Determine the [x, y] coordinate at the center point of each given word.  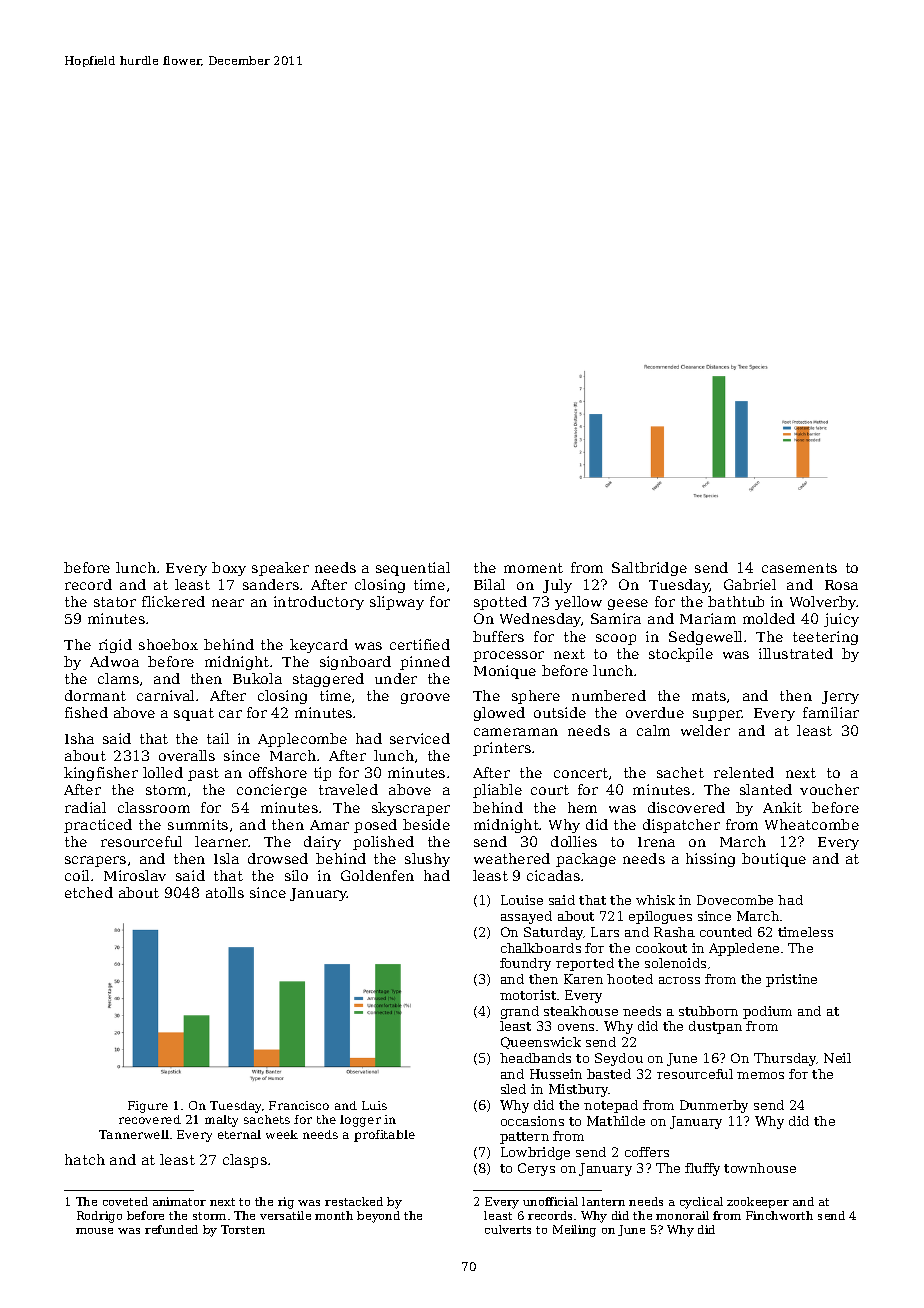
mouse [94, 1231]
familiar [831, 712]
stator [115, 602]
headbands [535, 1058]
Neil [837, 1058]
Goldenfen [377, 875]
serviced [420, 738]
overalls [187, 755]
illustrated [796, 653]
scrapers [95, 861]
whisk [655, 900]
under [396, 678]
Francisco [299, 1105]
